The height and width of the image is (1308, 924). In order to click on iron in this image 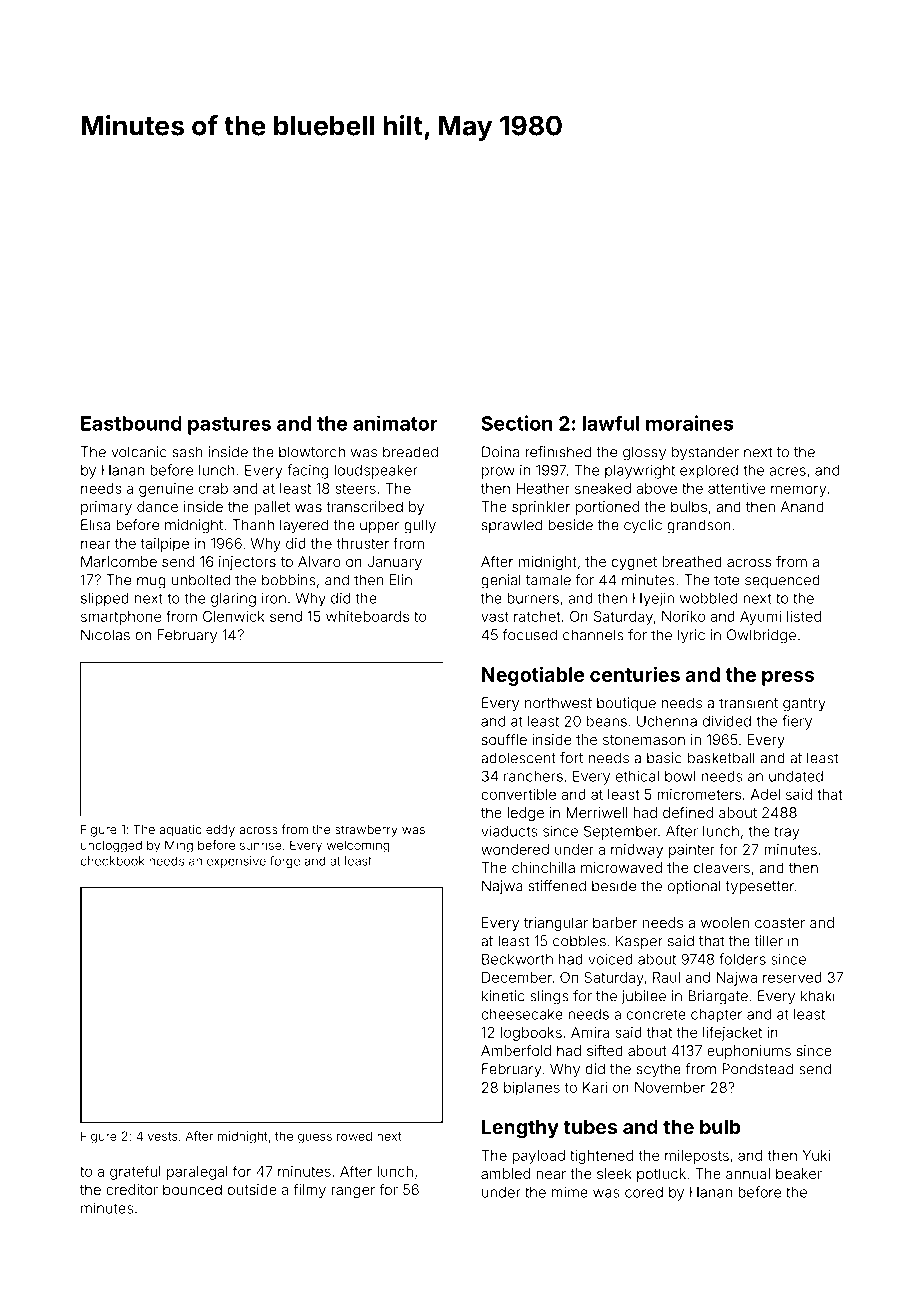, I will do `click(274, 598)`.
